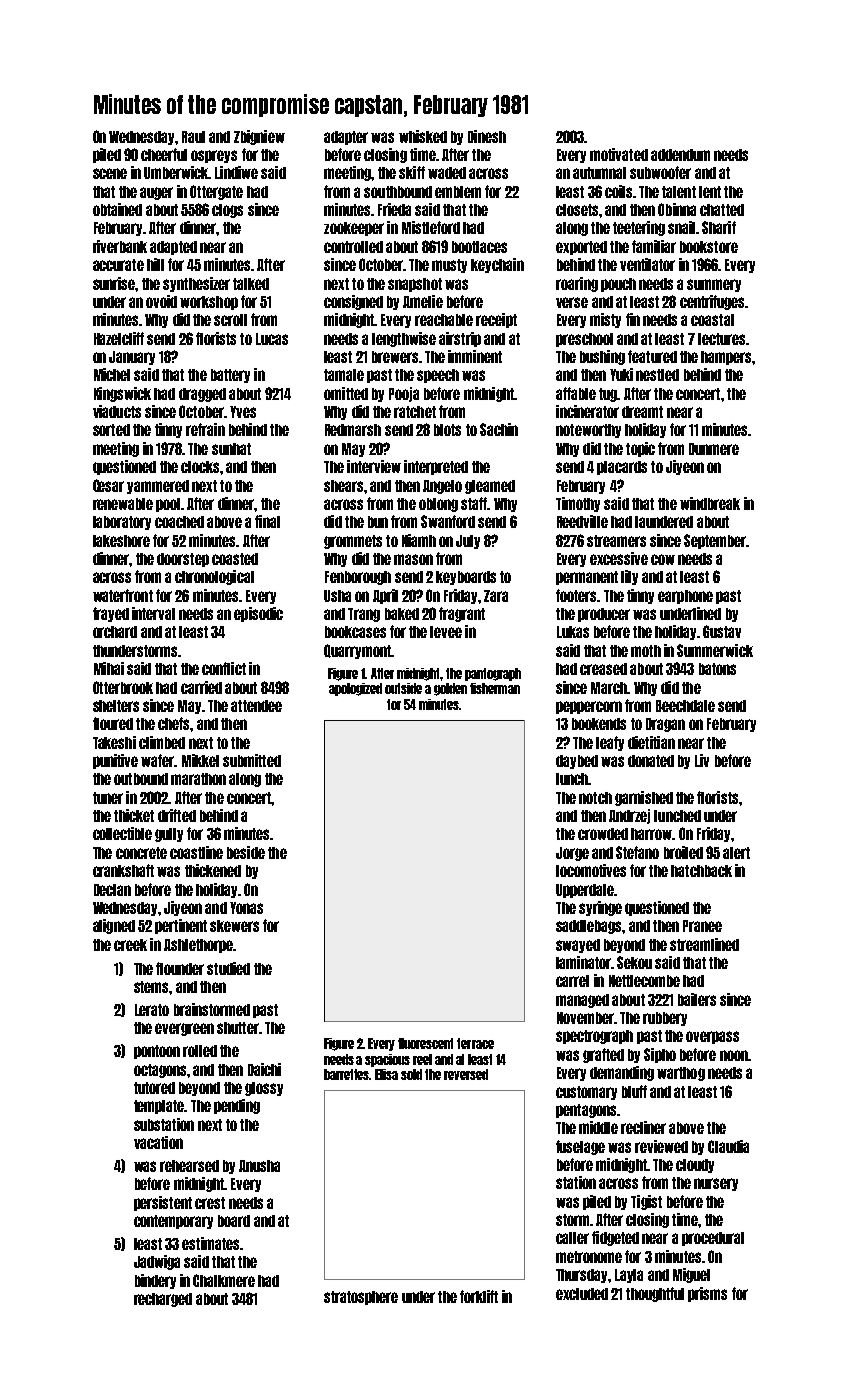 This page has width=849, height=1400. I want to click on interval, so click(153, 613).
